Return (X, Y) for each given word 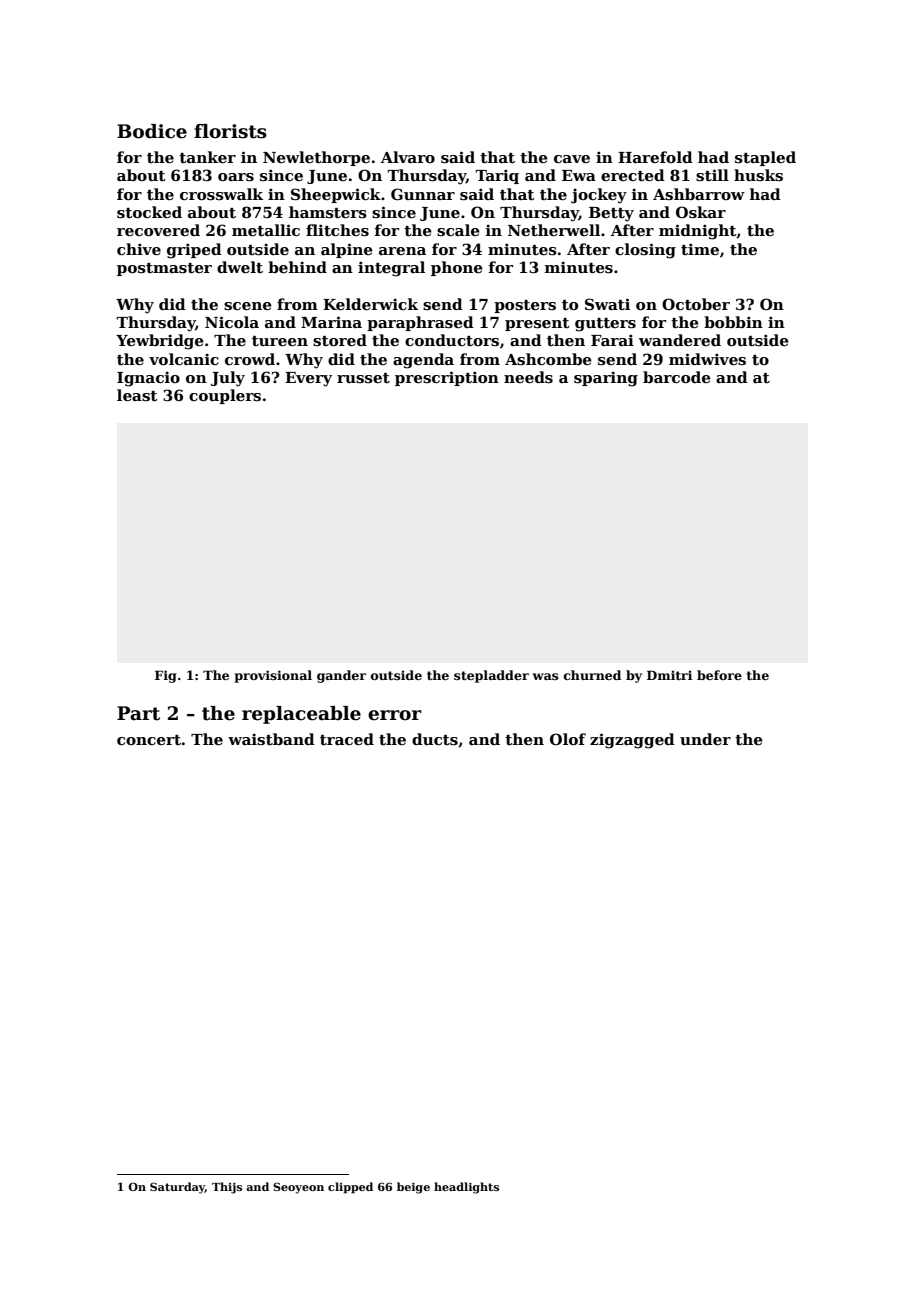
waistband (271, 739)
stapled (765, 158)
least (137, 395)
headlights (466, 1188)
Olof (568, 739)
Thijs (227, 1188)
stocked (149, 212)
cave (572, 159)
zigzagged (632, 741)
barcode (677, 377)
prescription (447, 378)
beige (413, 1188)
